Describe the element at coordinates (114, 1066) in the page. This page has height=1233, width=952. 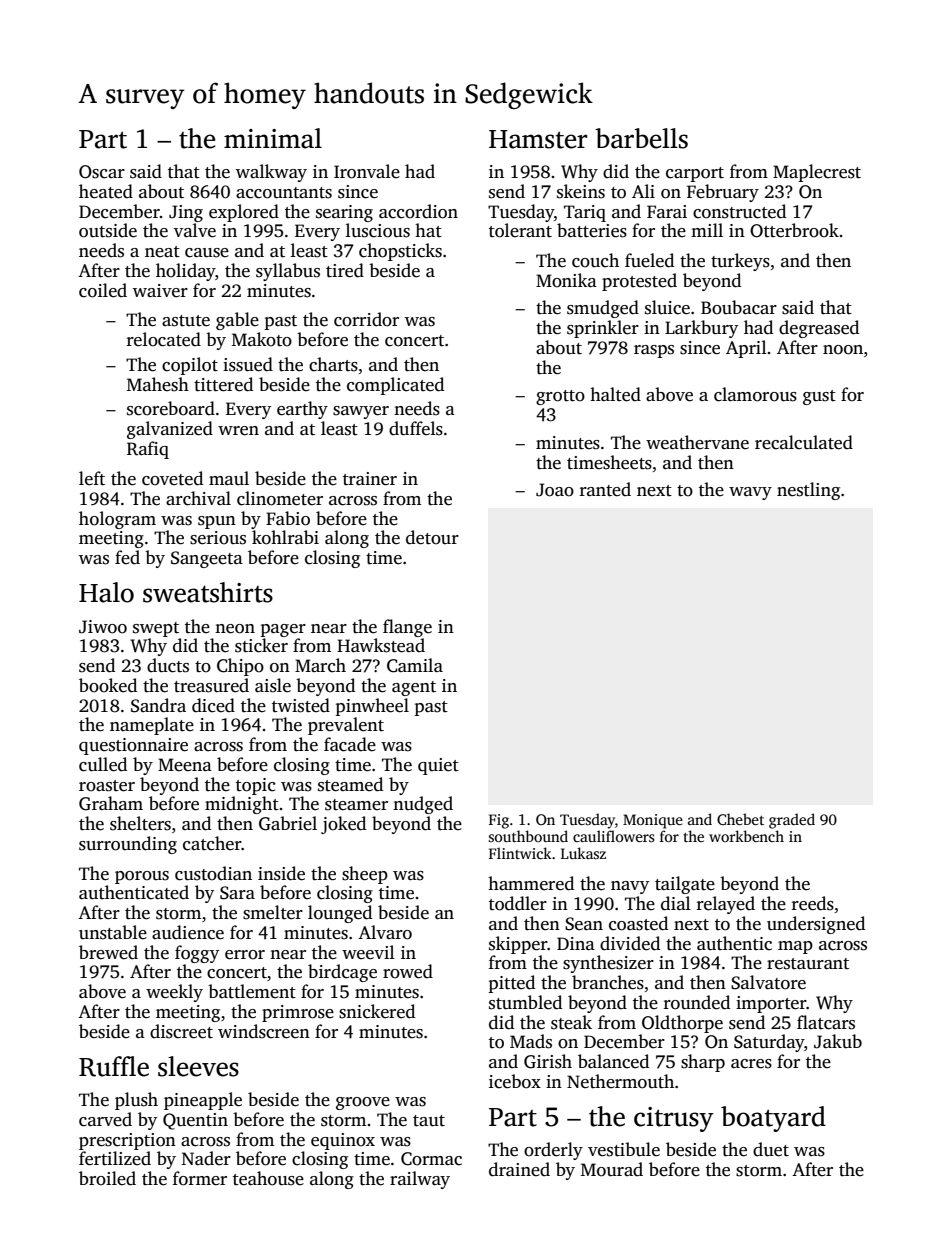
I see `Ruffle` at that location.
